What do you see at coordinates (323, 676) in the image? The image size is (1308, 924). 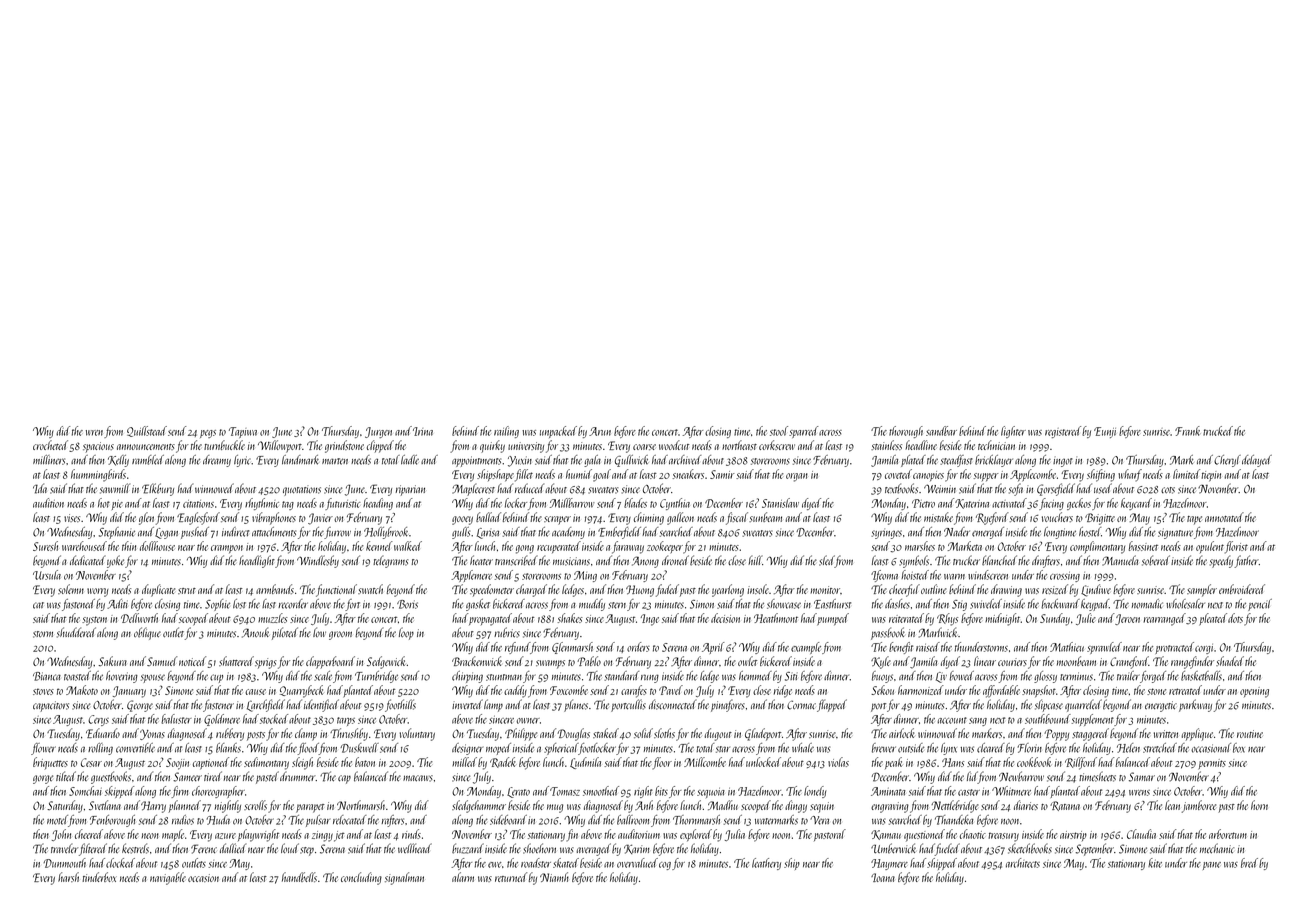 I see `scale` at bounding box center [323, 676].
